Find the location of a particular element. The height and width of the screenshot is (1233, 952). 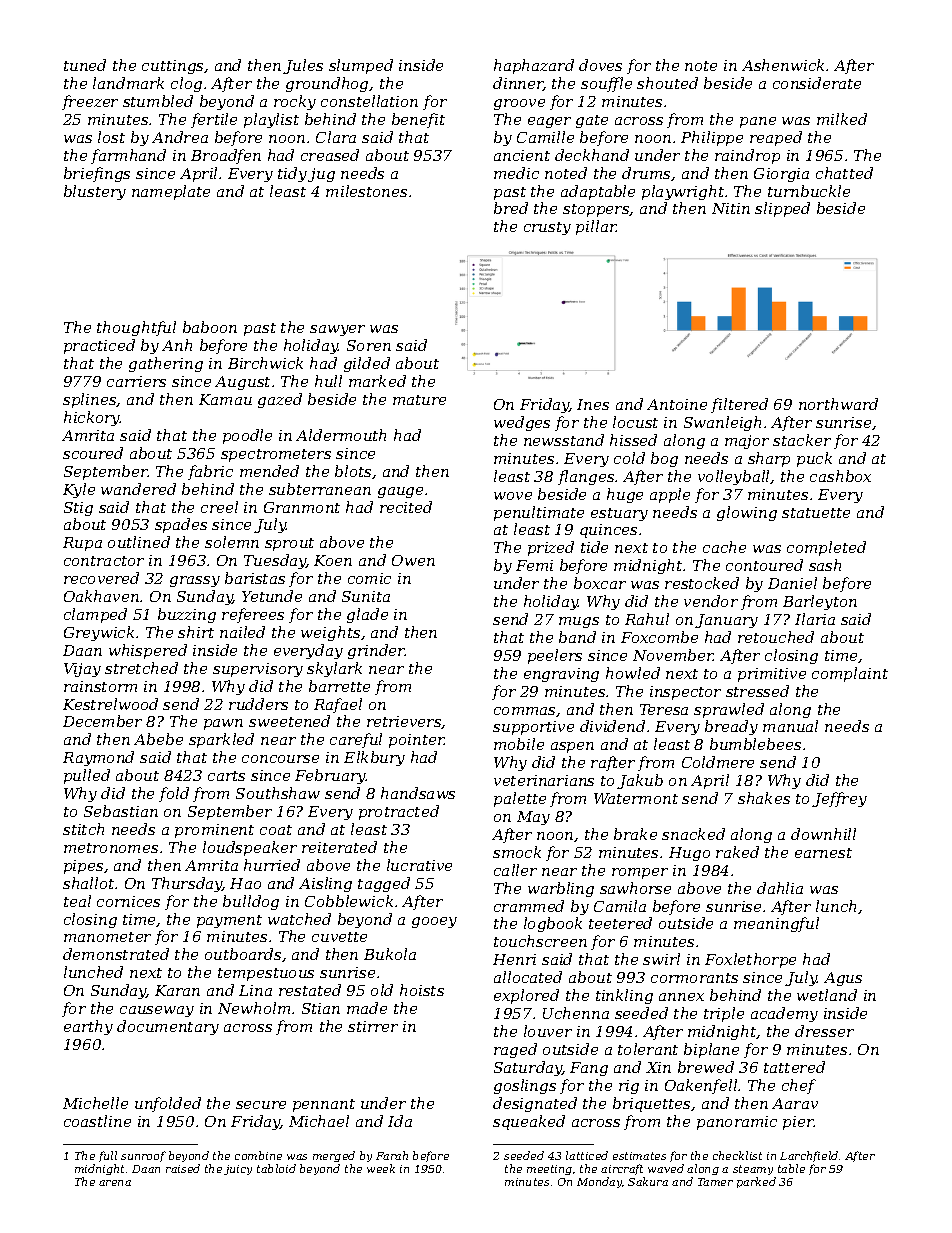

Jakub is located at coordinates (640, 781).
